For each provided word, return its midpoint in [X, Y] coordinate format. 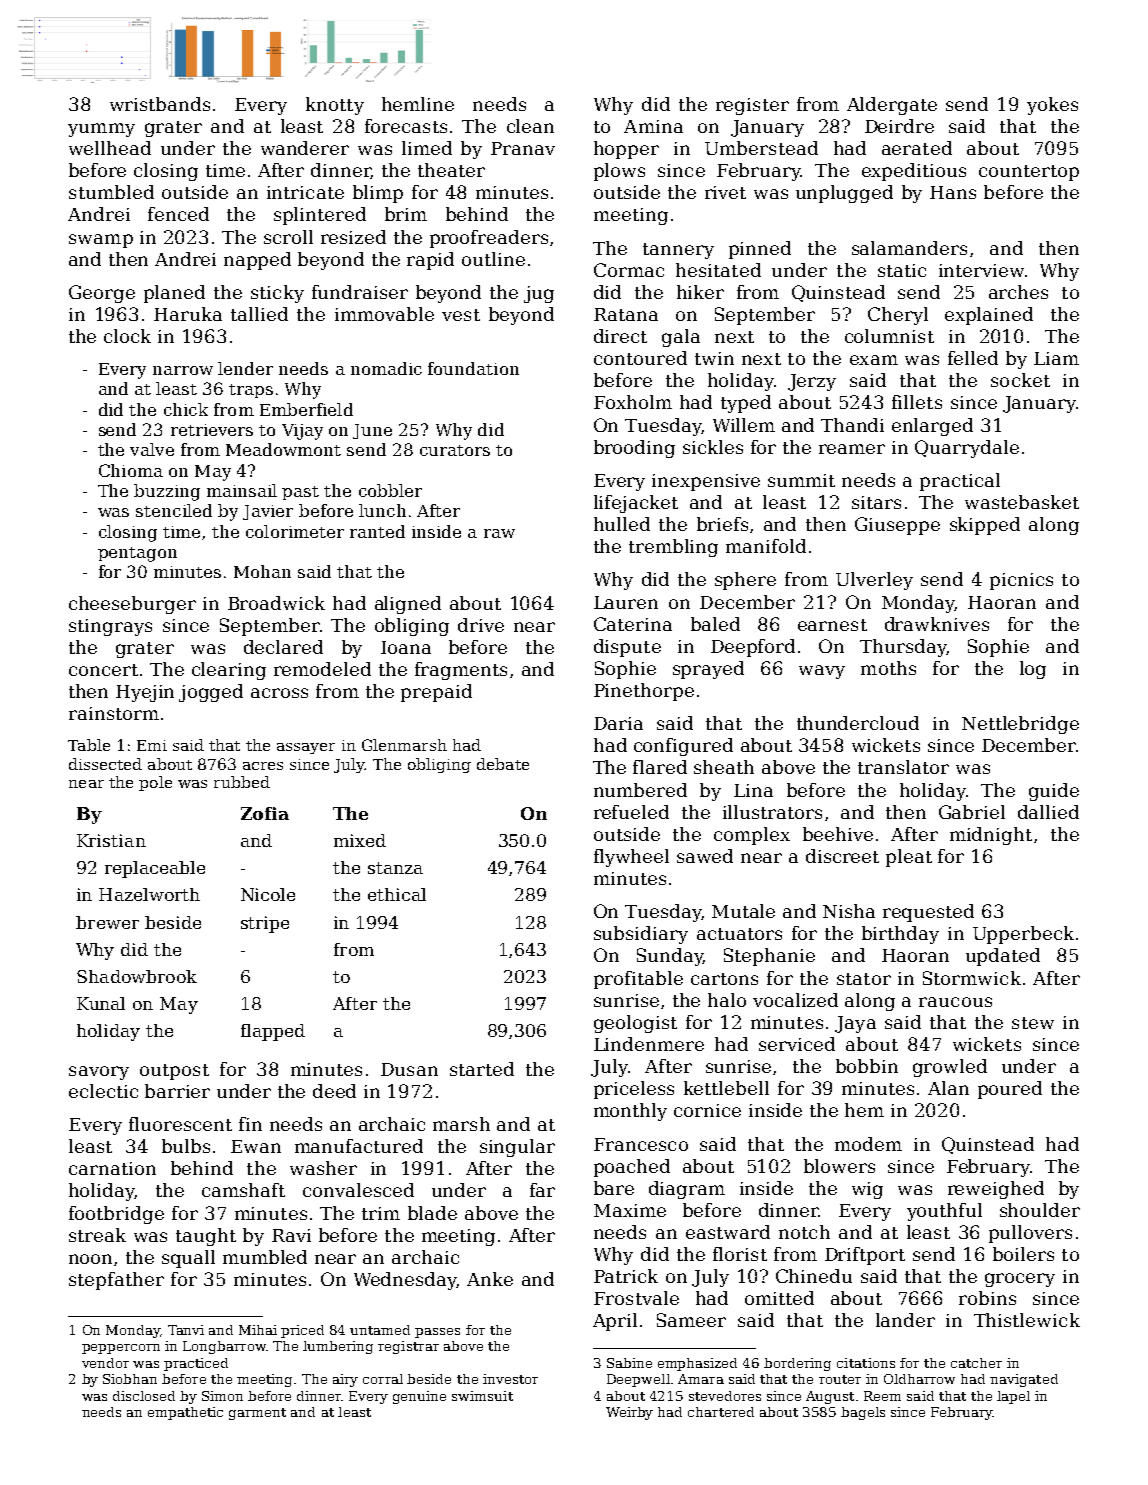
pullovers [1030, 1234]
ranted [377, 531]
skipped [985, 526]
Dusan [409, 1069]
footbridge [116, 1215]
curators [455, 450]
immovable [384, 314]
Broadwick [276, 603]
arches [1018, 292]
